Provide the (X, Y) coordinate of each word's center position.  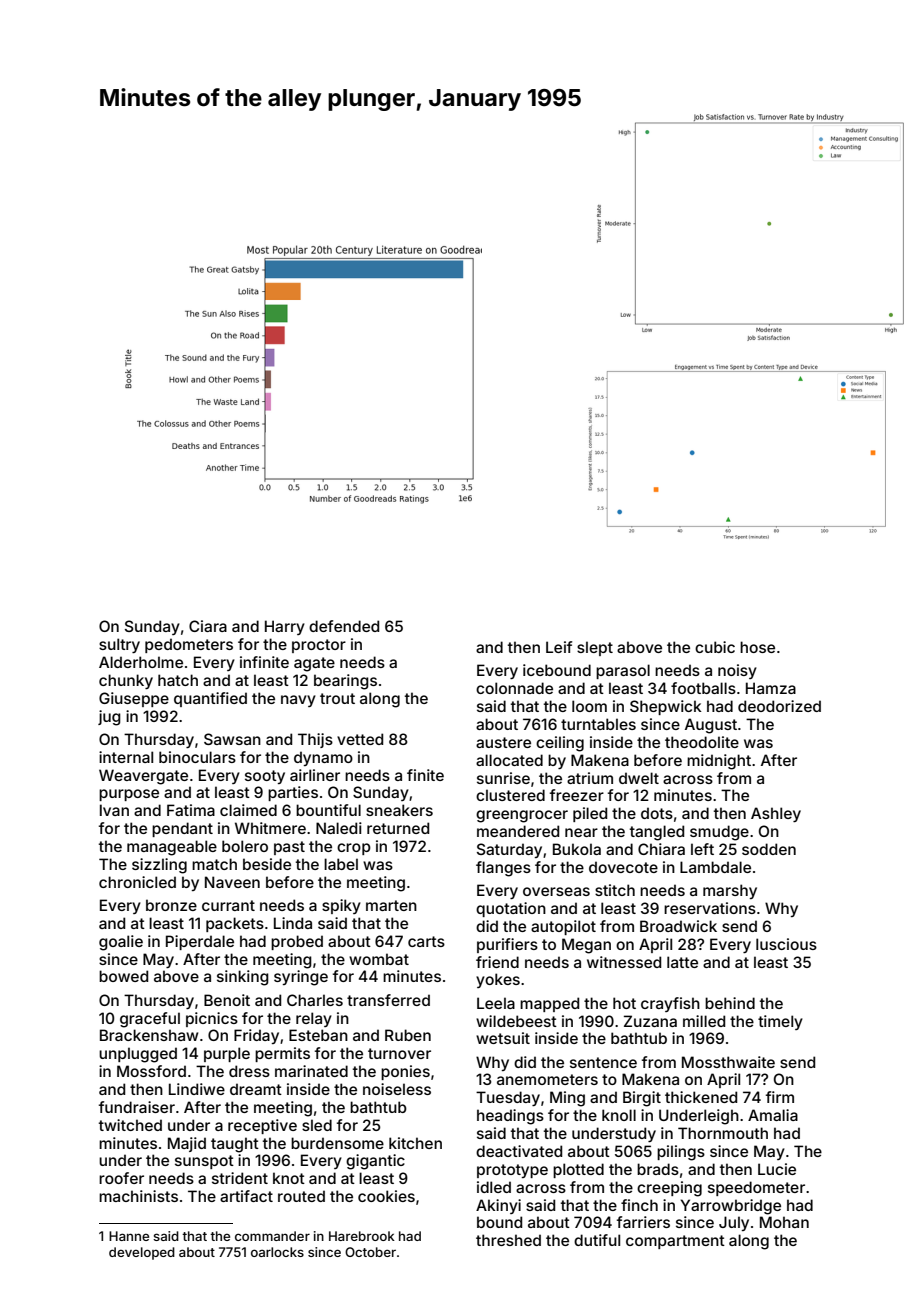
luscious (786, 944)
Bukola (577, 849)
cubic (715, 647)
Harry (285, 627)
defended (344, 626)
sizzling (159, 866)
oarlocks (277, 1252)
